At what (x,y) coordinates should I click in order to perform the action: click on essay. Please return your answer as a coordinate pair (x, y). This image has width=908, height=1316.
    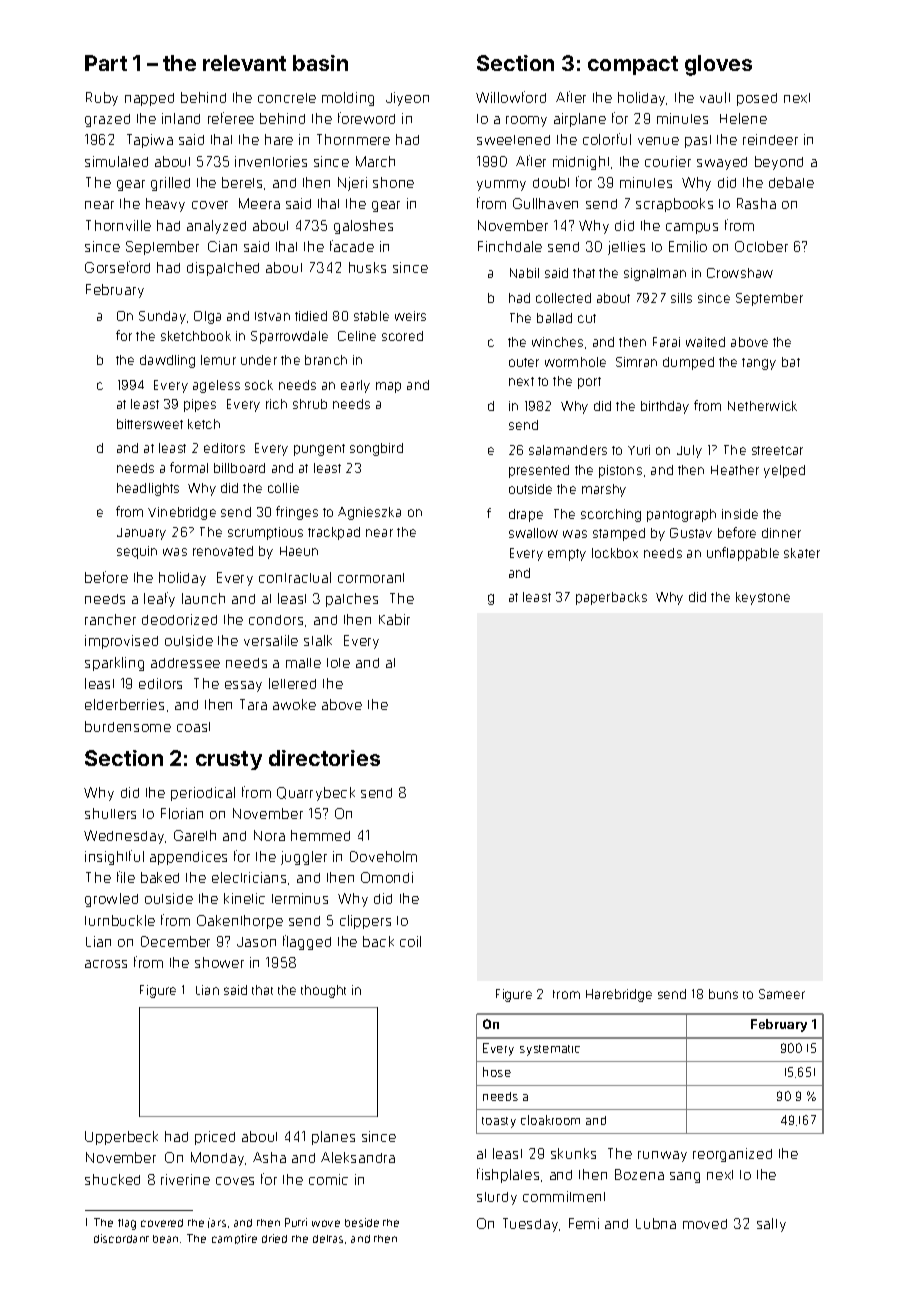
    Looking at the image, I should click on (243, 686).
